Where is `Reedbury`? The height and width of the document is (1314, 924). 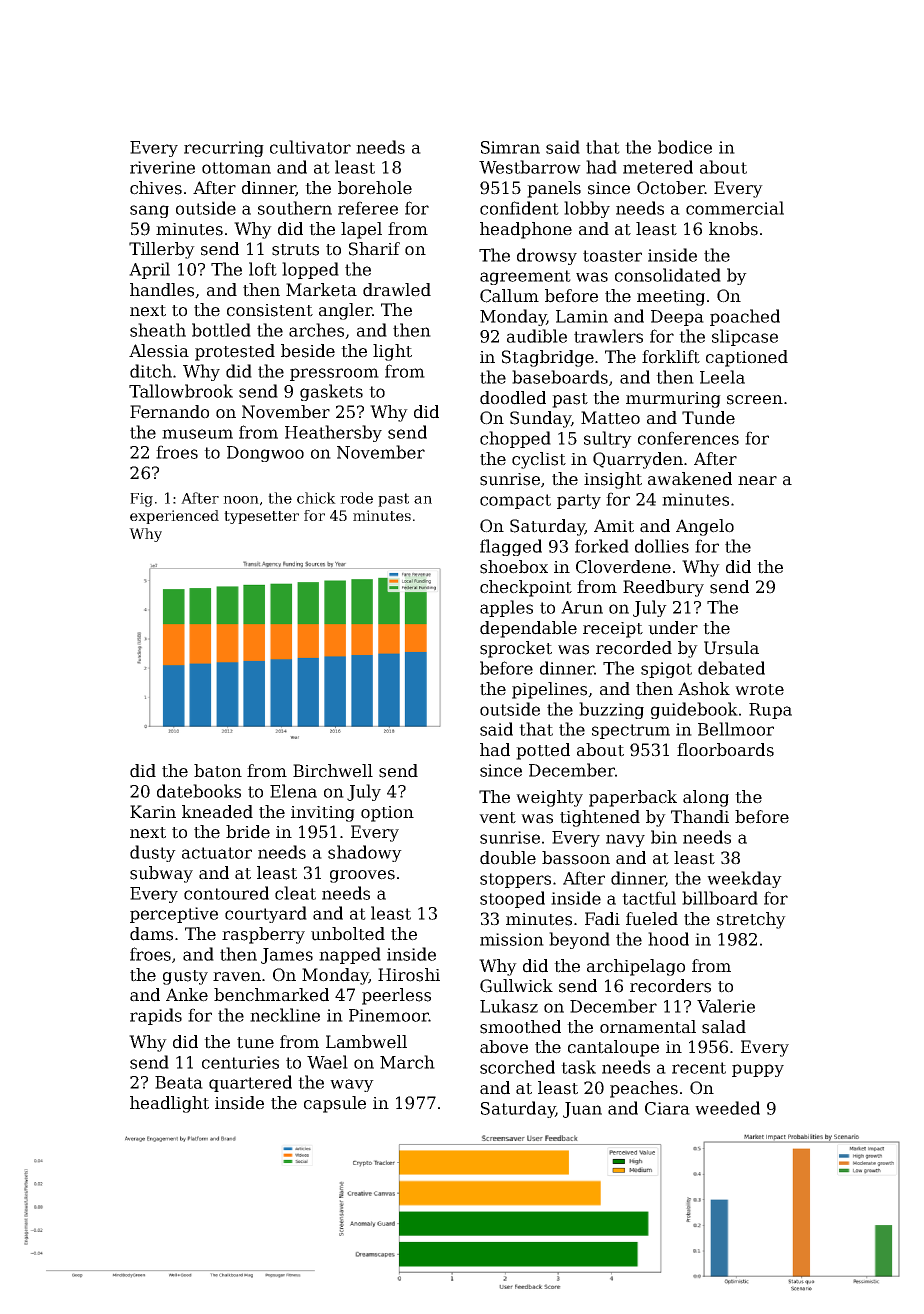
Reedbury is located at coordinates (663, 588).
